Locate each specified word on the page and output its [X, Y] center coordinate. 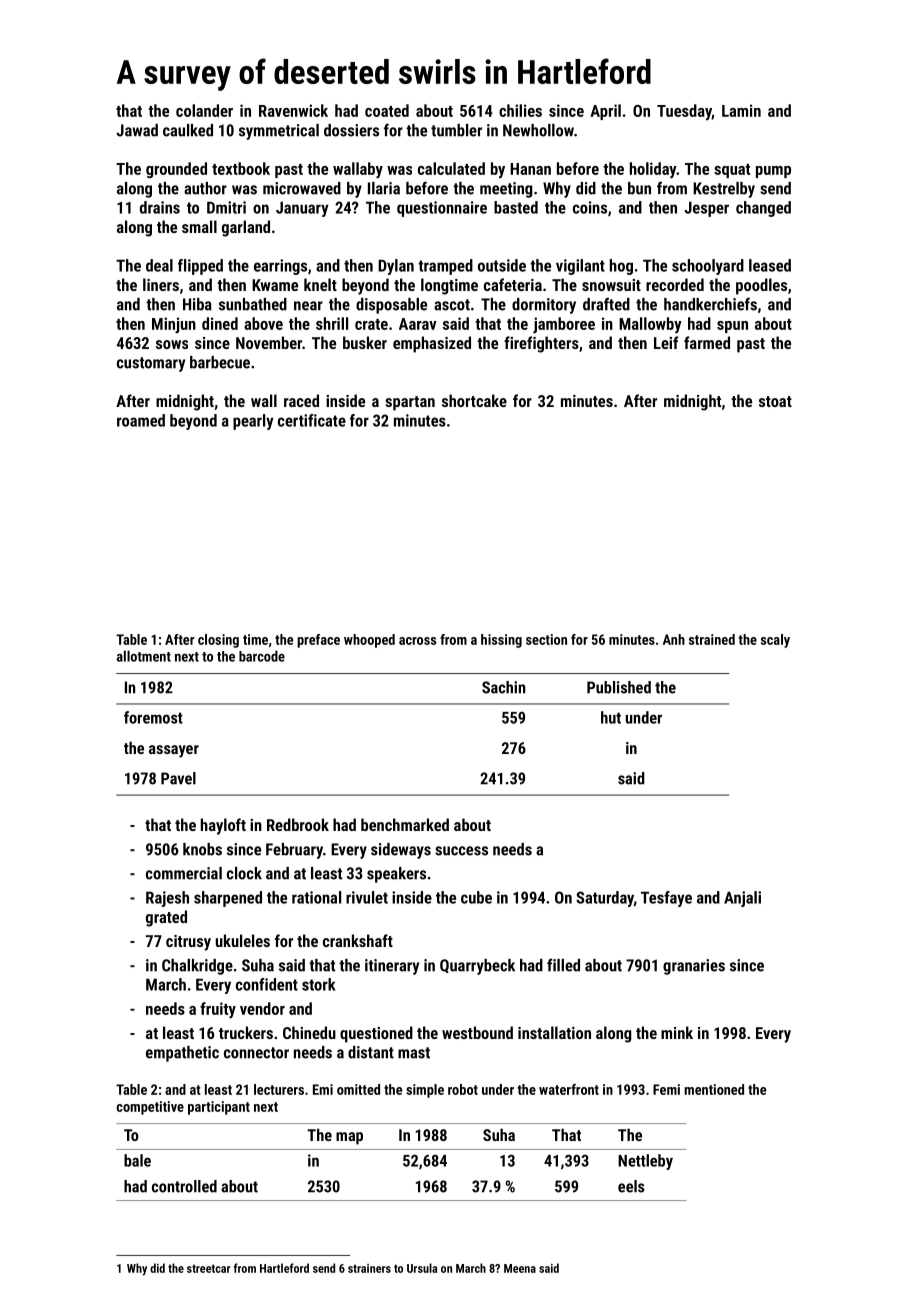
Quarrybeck [477, 967]
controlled [184, 1186]
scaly [775, 641]
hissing [501, 641]
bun [639, 188]
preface [318, 641]
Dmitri [226, 207]
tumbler [456, 130]
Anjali [742, 899]
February [294, 851]
